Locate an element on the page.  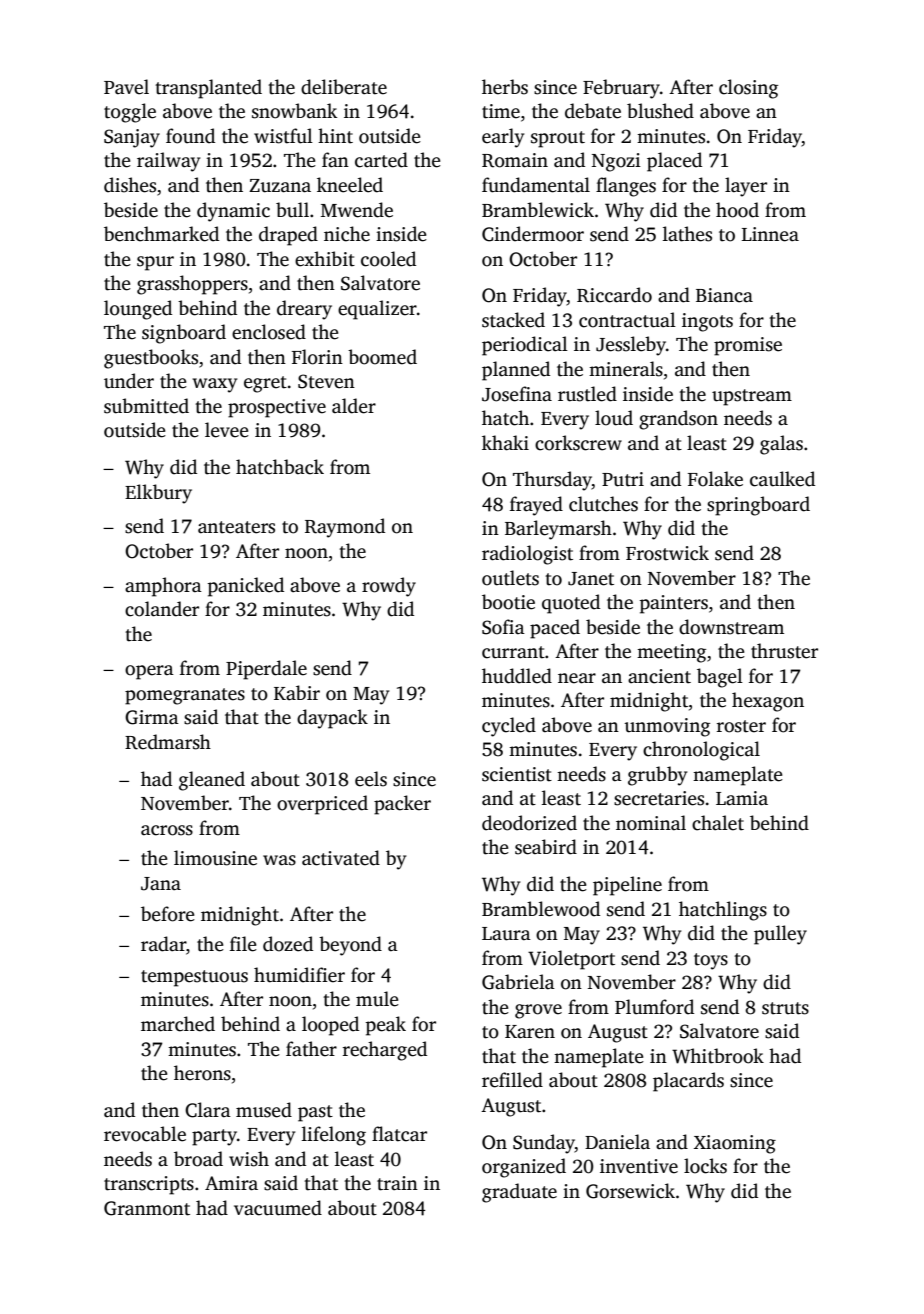
overpriced is located at coordinates (322, 805).
